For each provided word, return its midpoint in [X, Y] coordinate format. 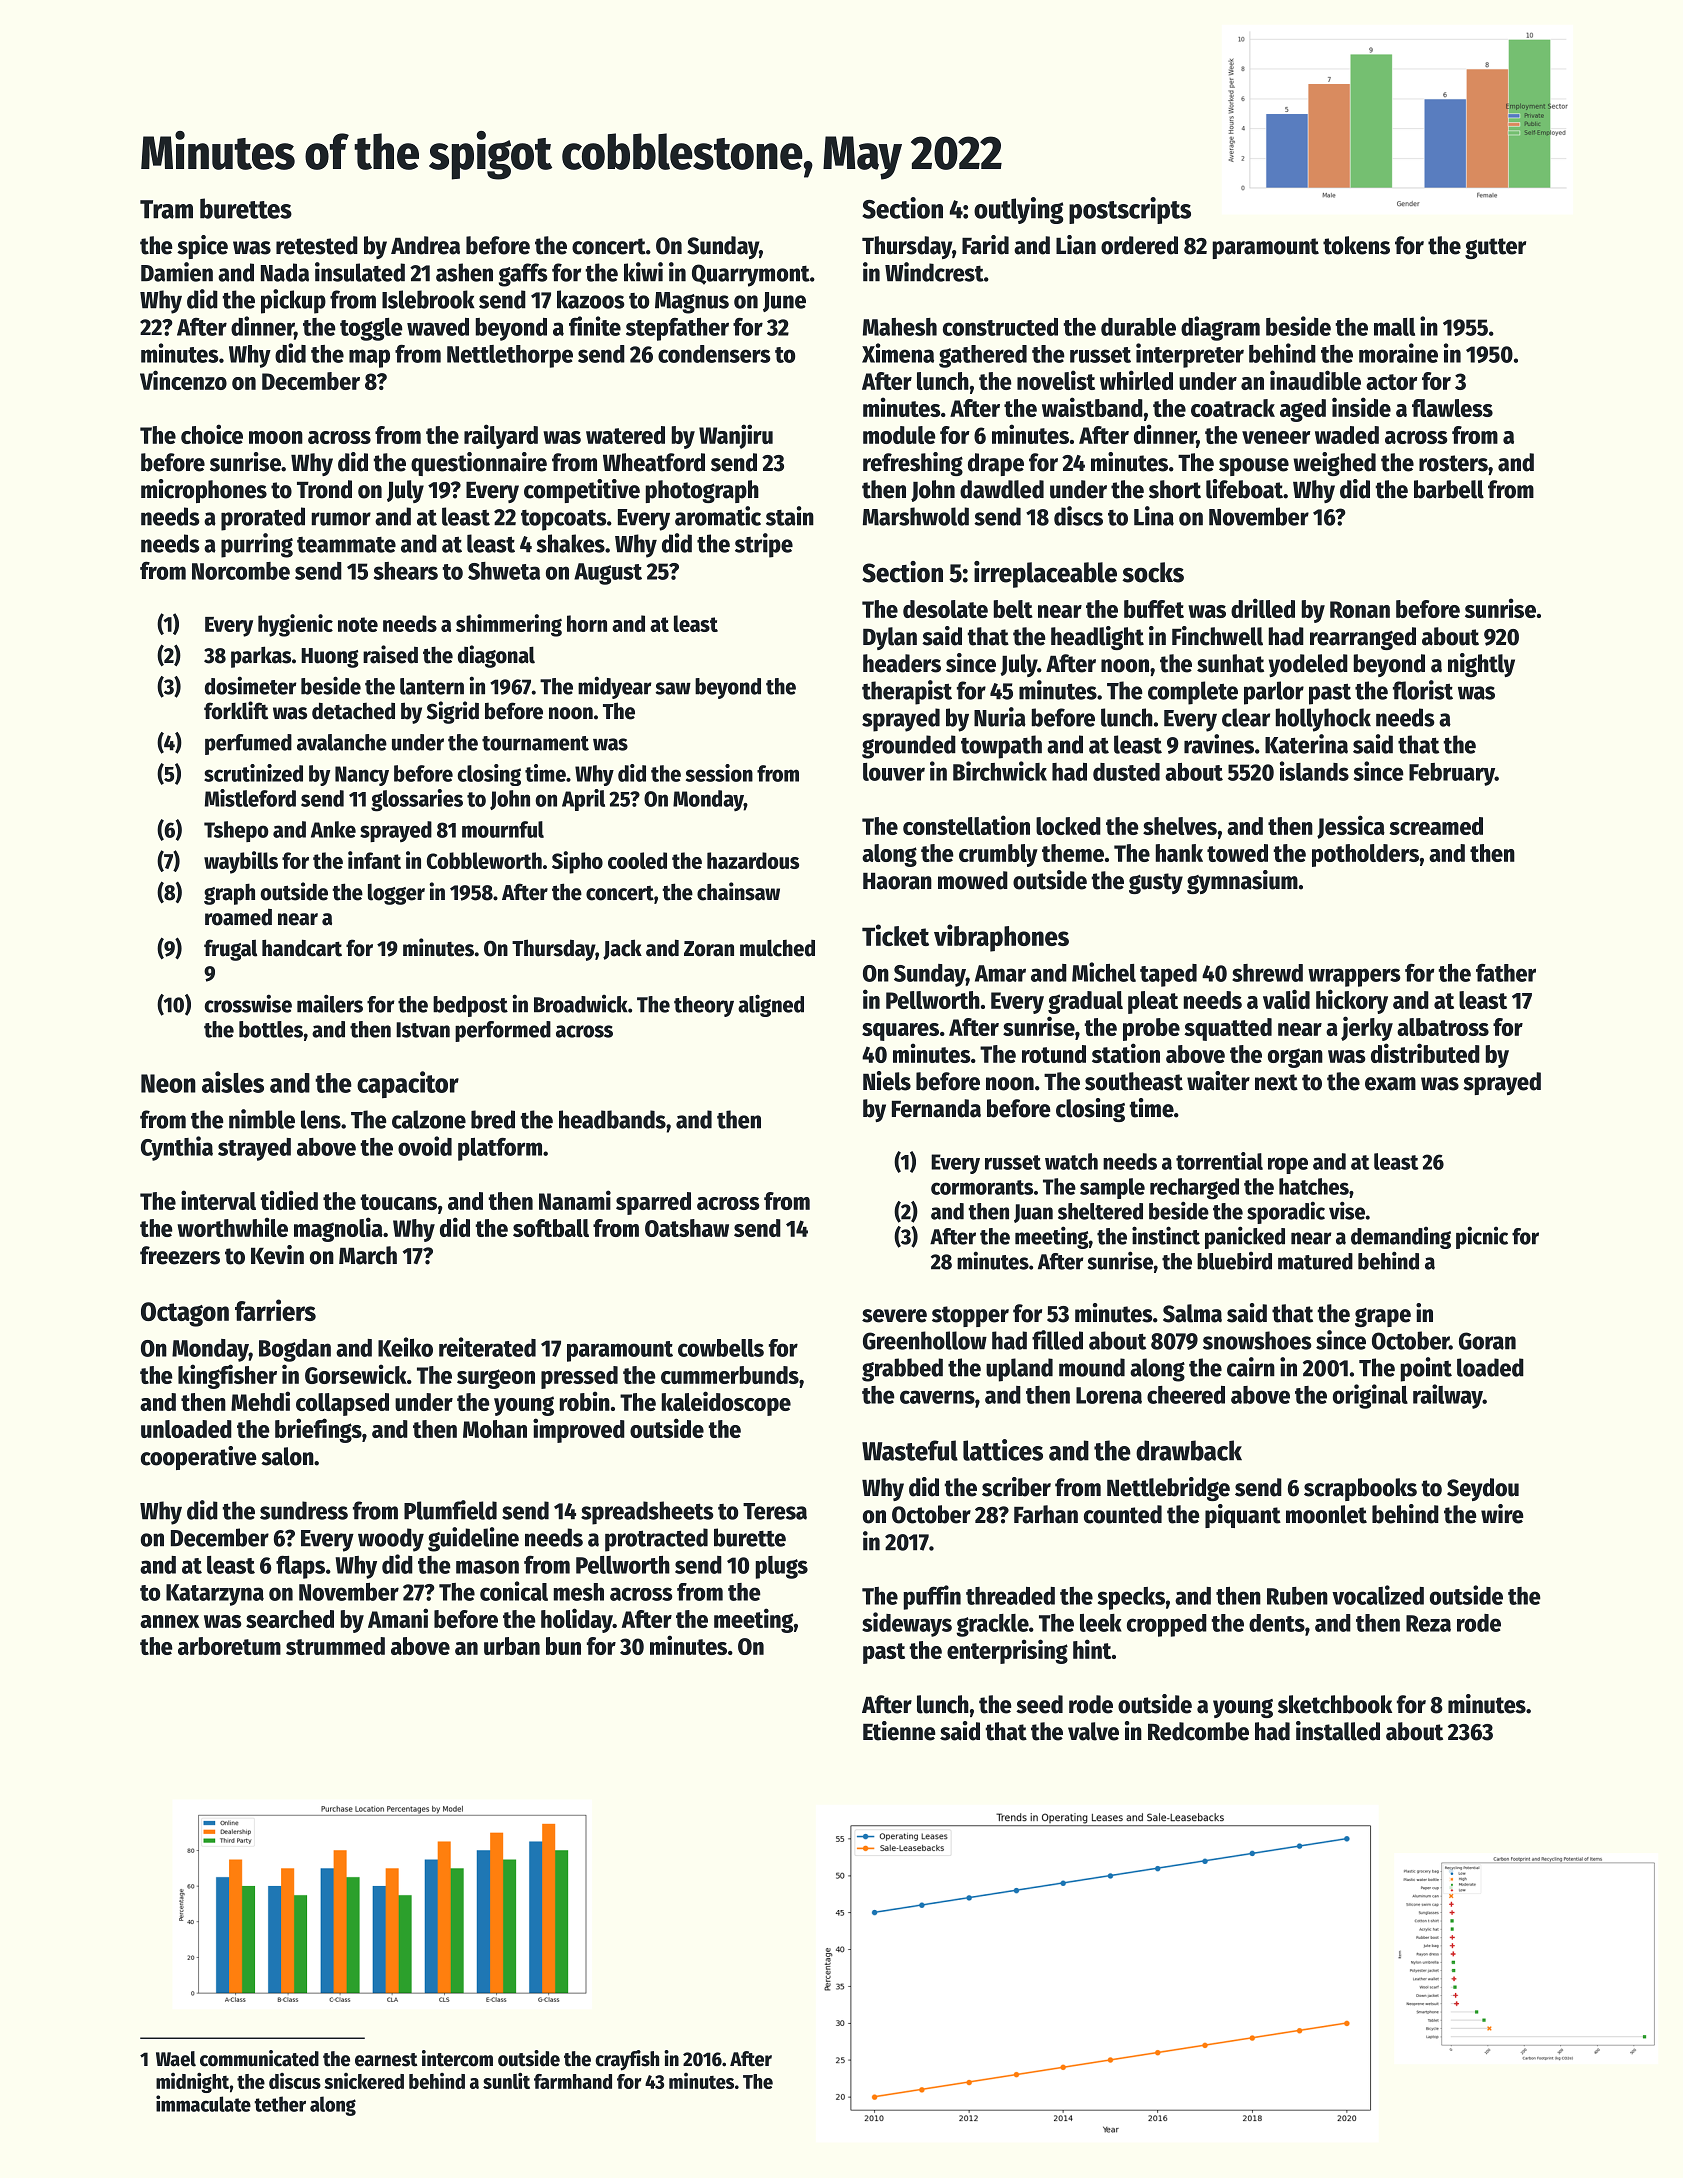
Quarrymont [751, 275]
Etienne [899, 1731]
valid [1286, 999]
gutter [1495, 248]
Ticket [895, 935]
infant [374, 860]
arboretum [229, 1646]
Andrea [425, 245]
